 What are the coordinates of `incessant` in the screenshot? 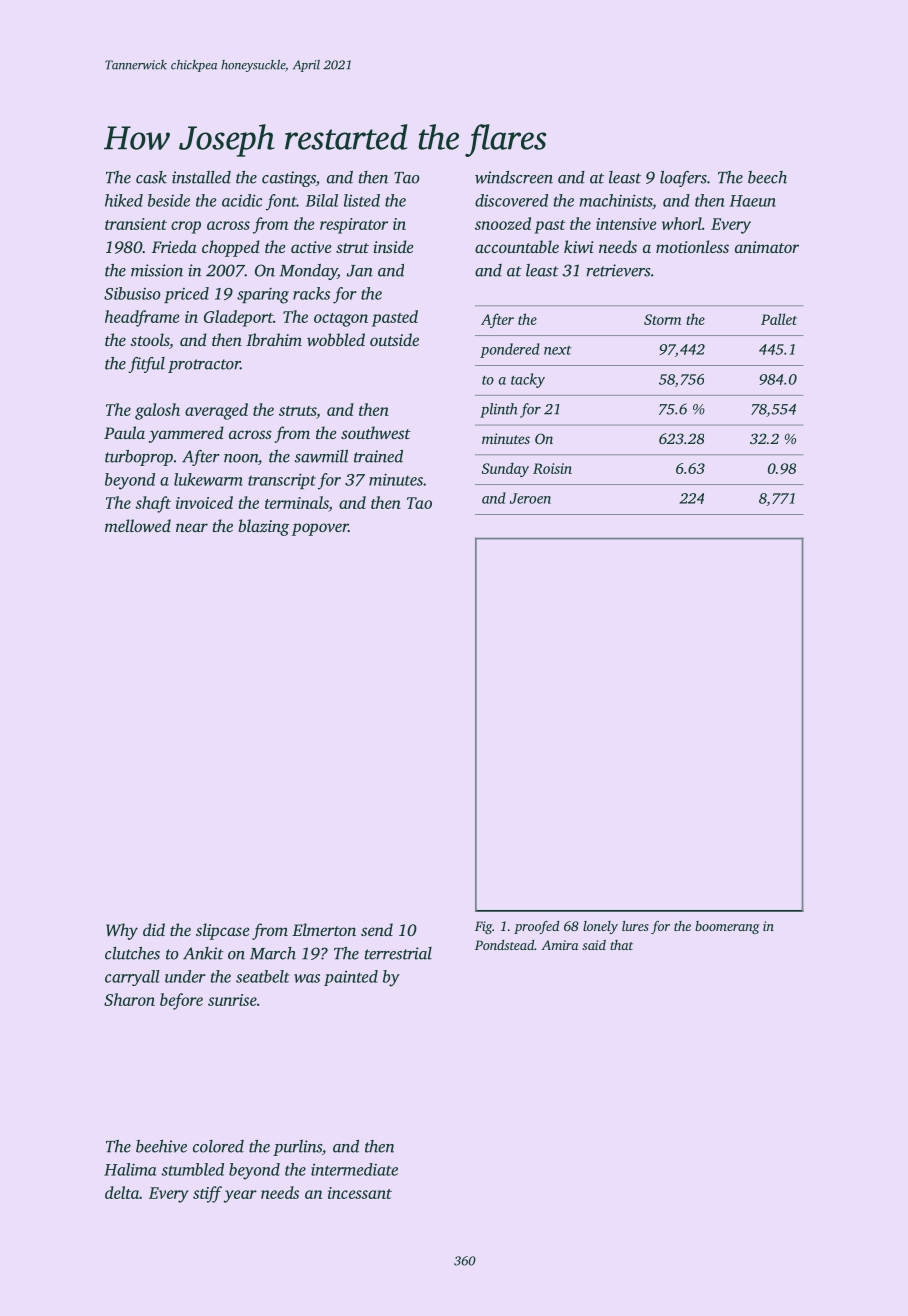 It's located at (360, 1193).
